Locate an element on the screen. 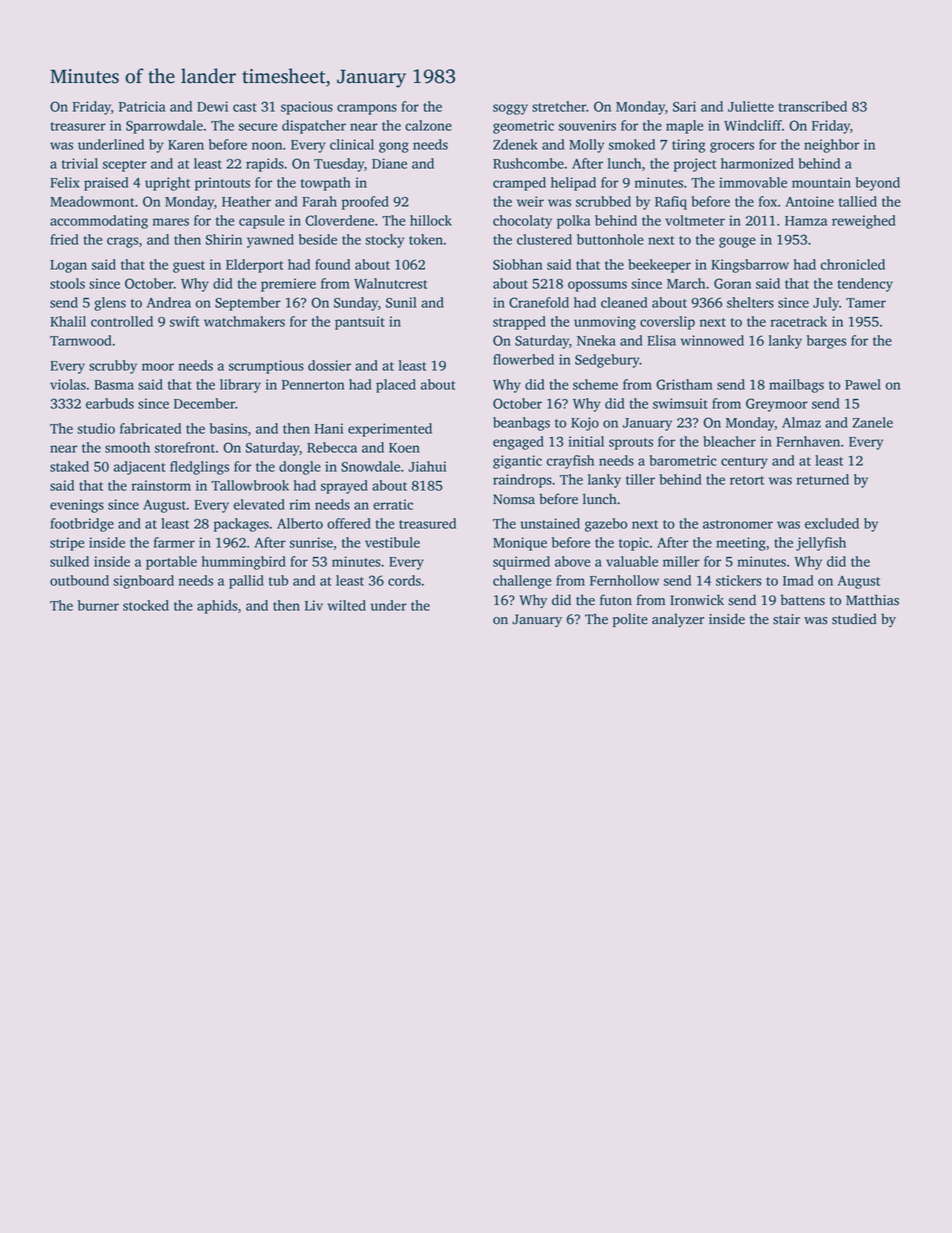  yawned is located at coordinates (270, 241).
